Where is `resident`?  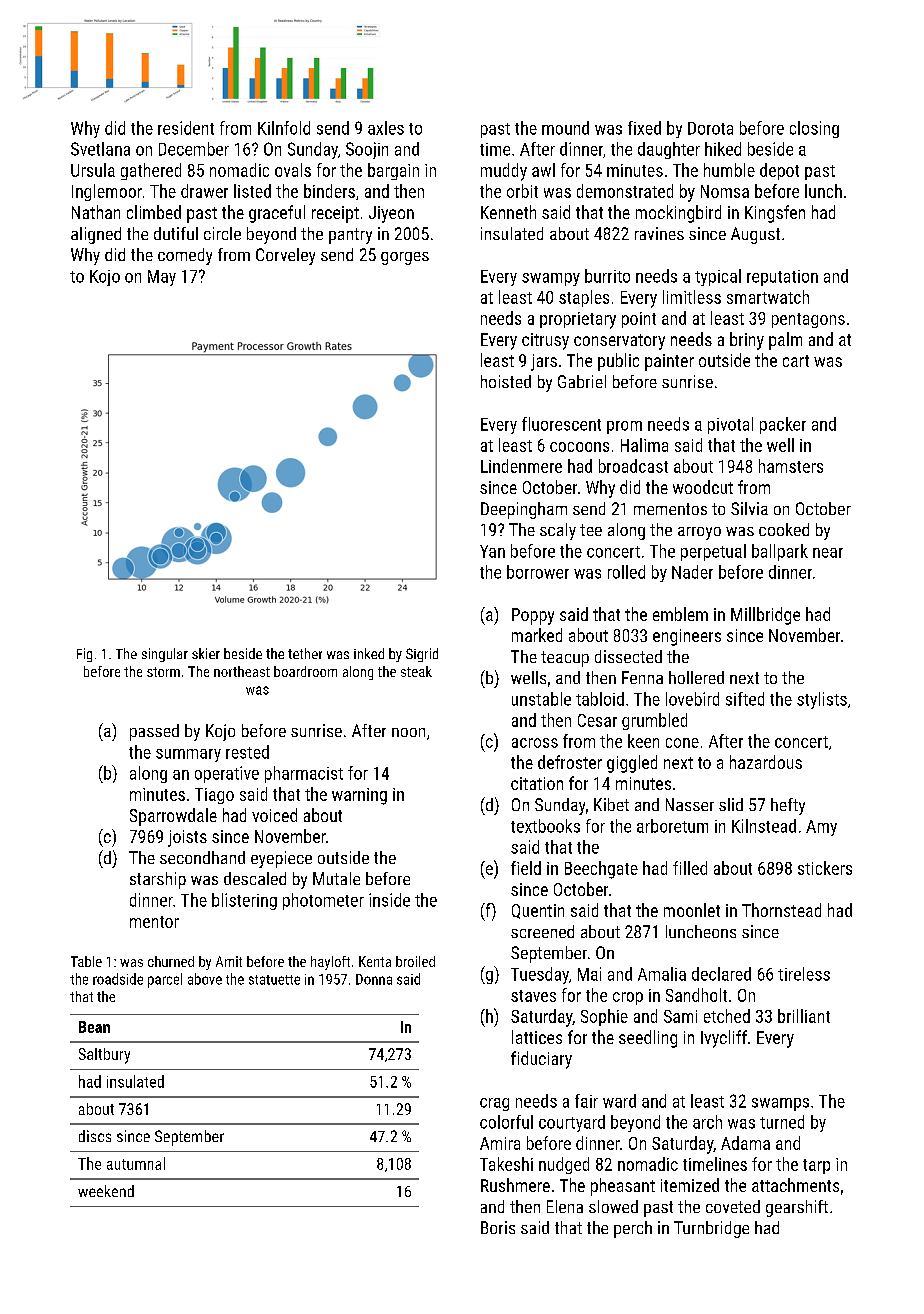
resident is located at coordinates (186, 128).
